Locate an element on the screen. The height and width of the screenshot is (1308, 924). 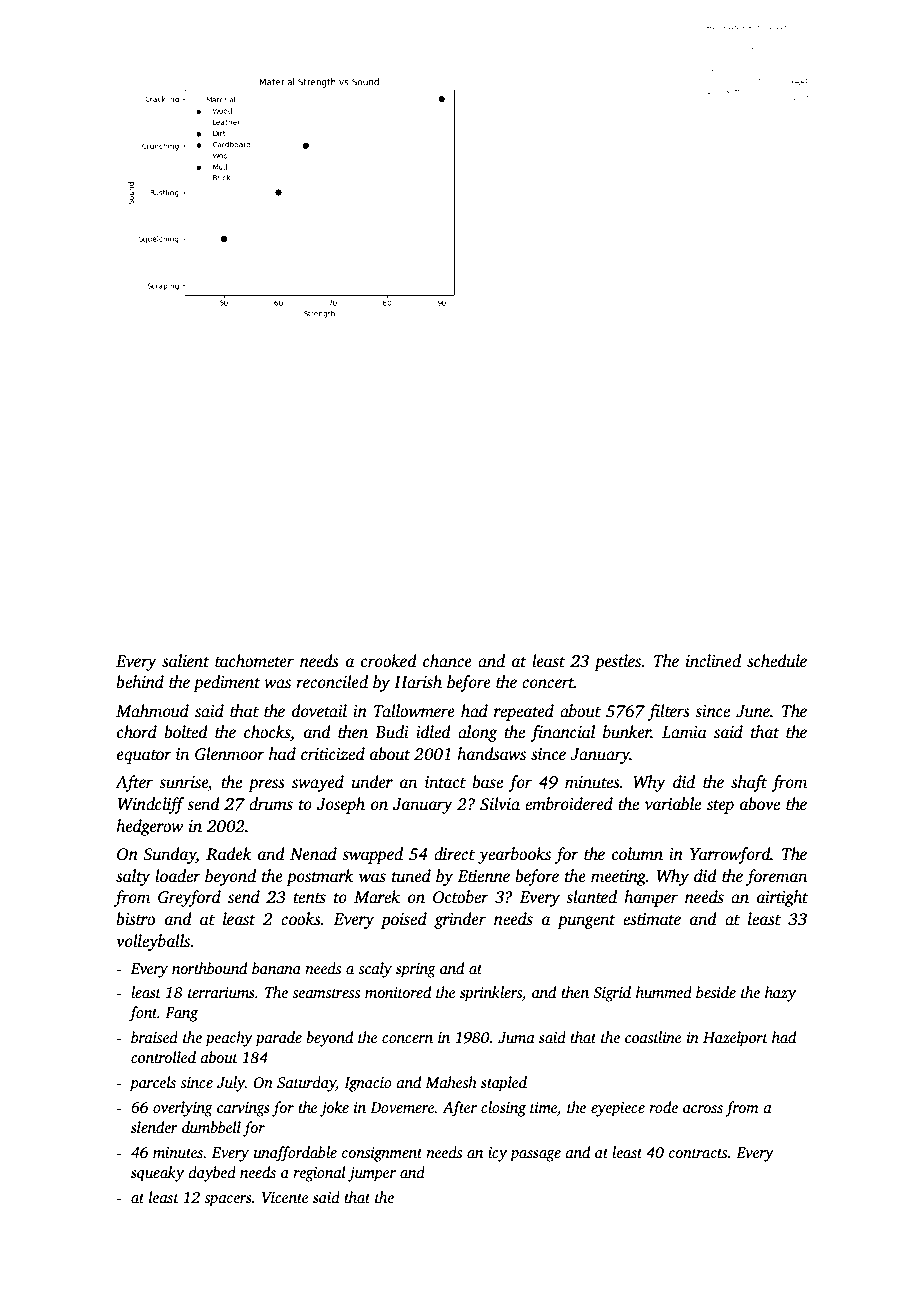
contracts is located at coordinates (698, 1153).
